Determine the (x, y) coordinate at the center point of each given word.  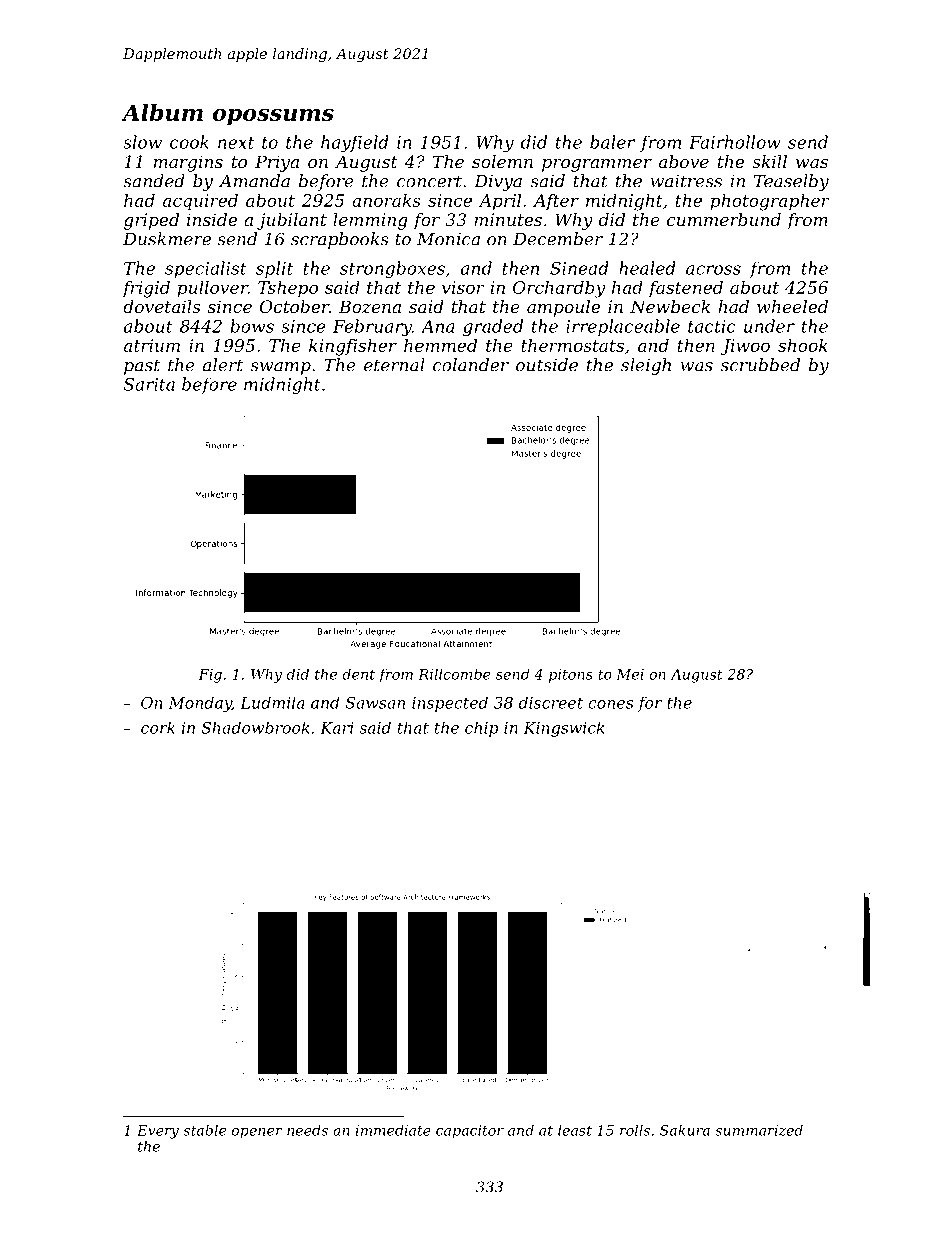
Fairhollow (735, 142)
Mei (630, 674)
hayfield (355, 144)
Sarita (149, 384)
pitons (571, 676)
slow (142, 142)
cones (610, 704)
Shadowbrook (255, 727)
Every (158, 1132)
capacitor (470, 1132)
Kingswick (564, 729)
